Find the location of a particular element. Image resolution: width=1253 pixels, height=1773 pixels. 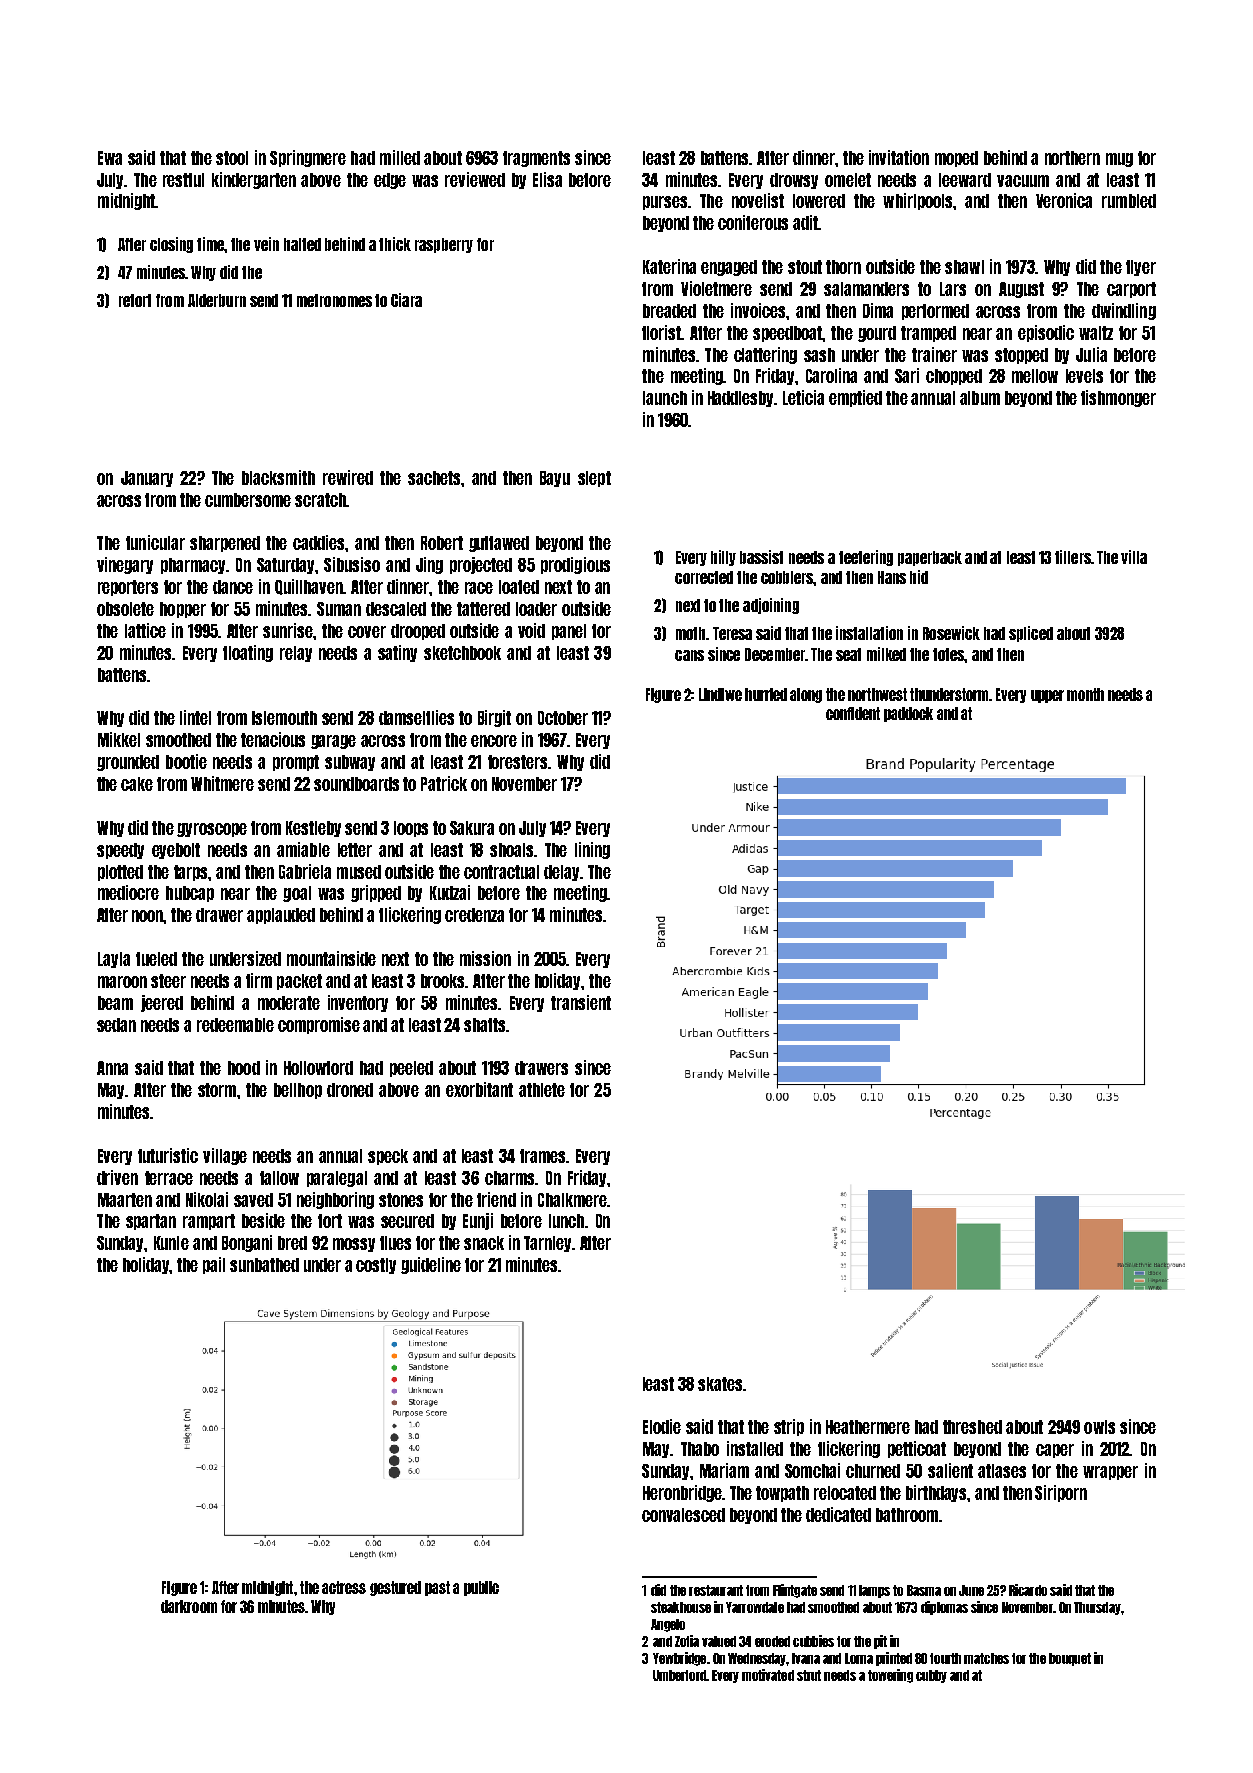

soundboards is located at coordinates (356, 784).
